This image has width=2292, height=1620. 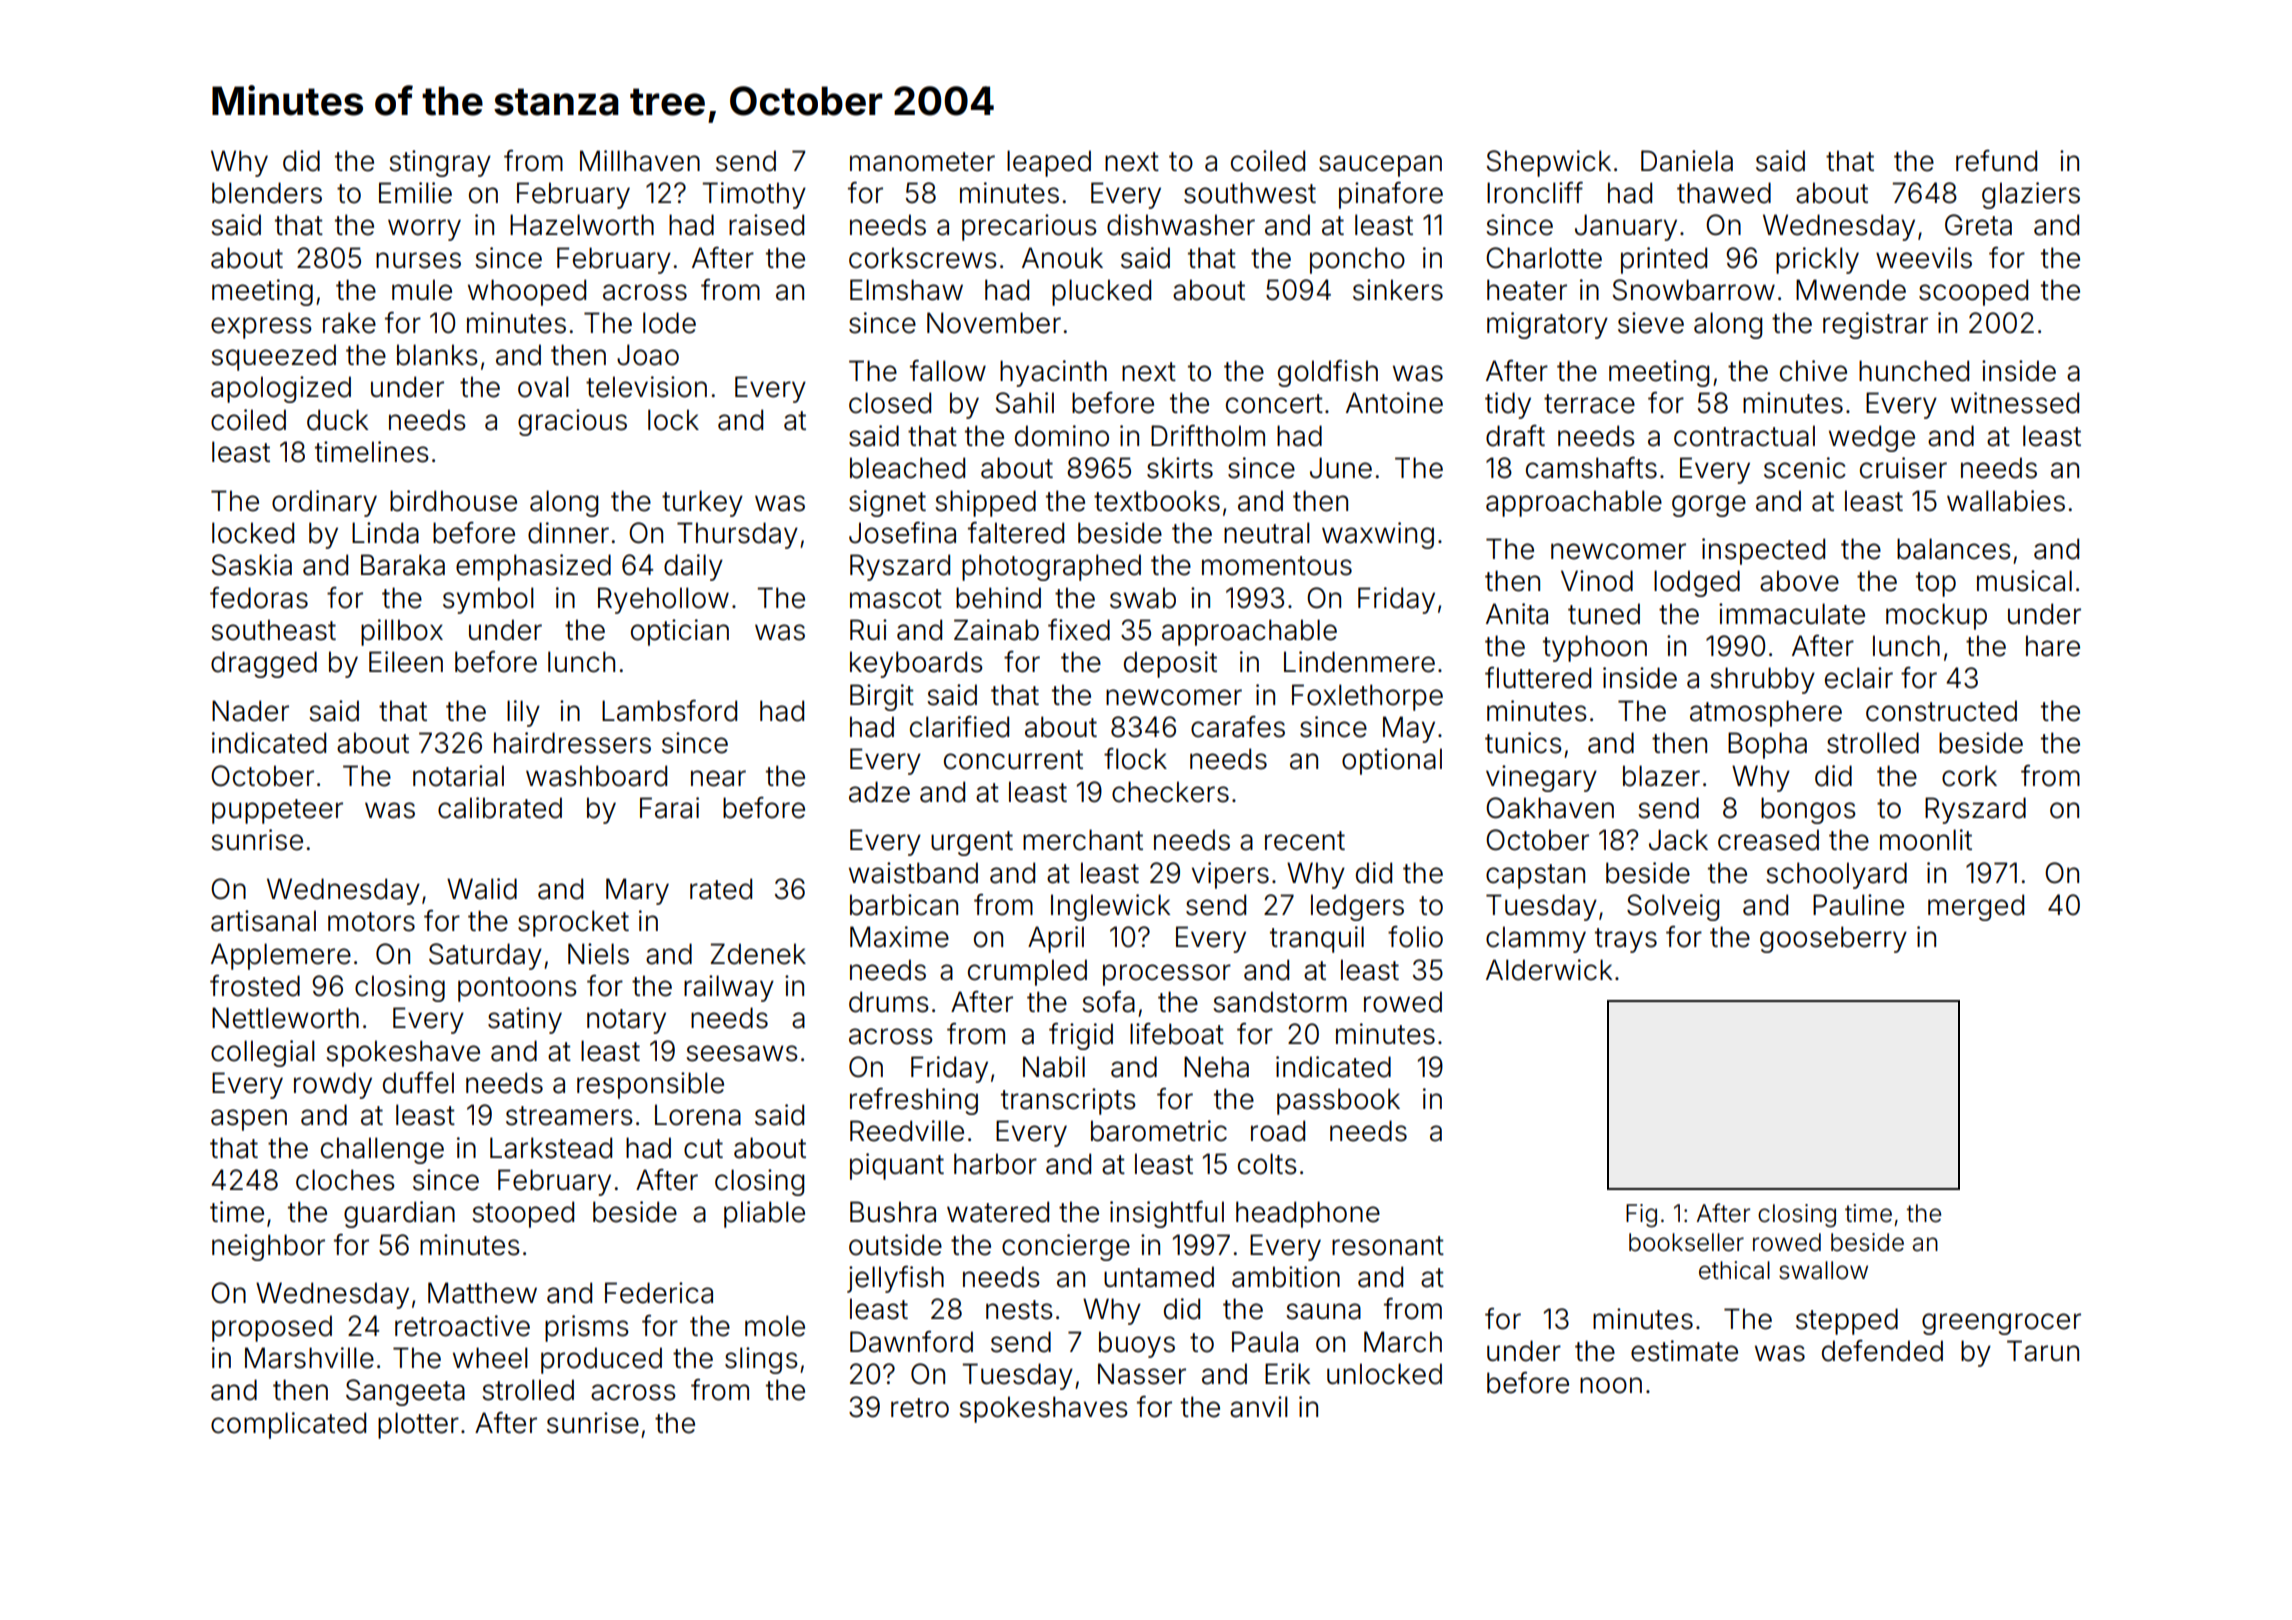 What do you see at coordinates (1823, 1270) in the image?
I see `swallow` at bounding box center [1823, 1270].
